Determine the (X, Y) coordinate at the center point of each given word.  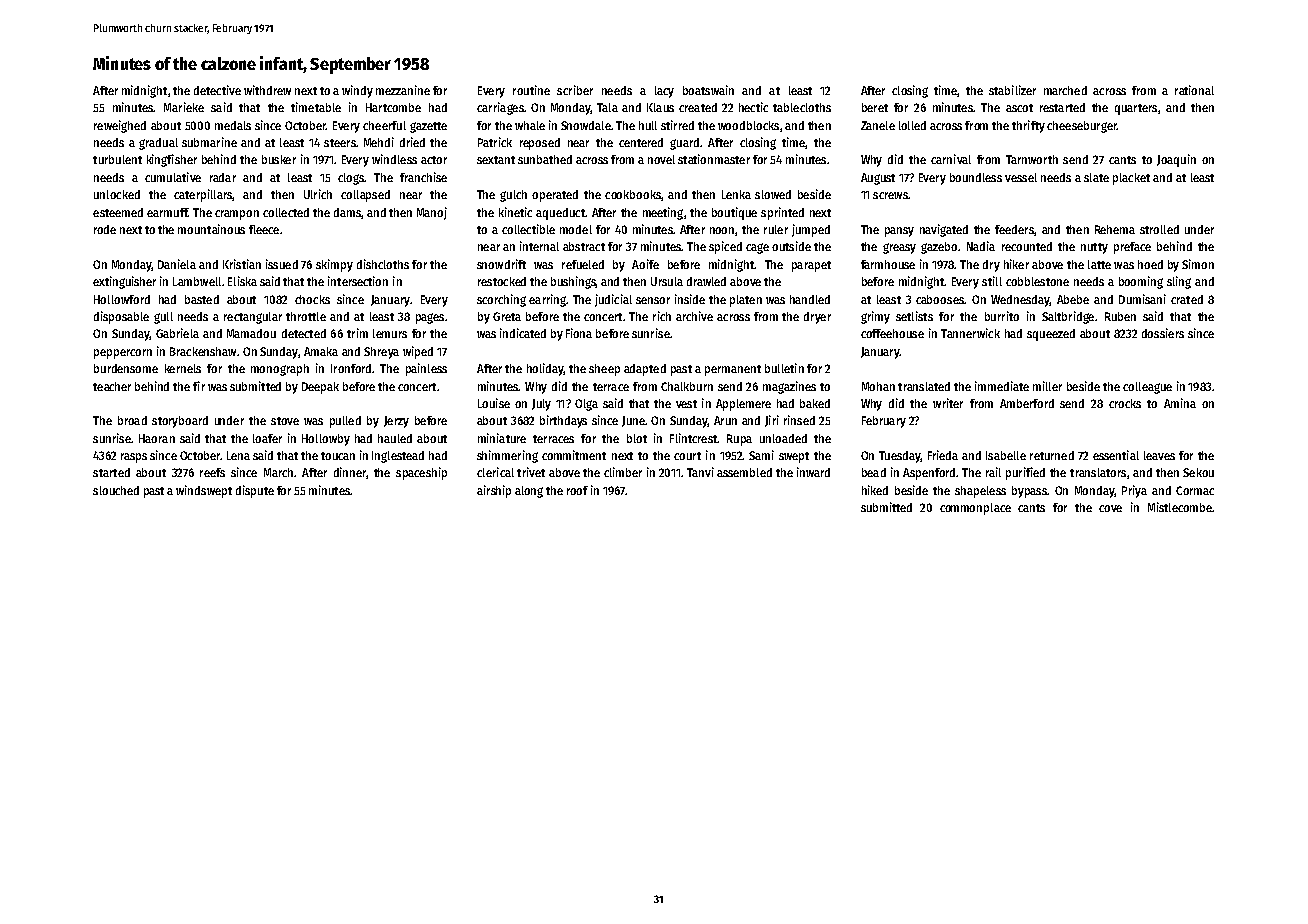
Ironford (351, 368)
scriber (575, 90)
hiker (1016, 264)
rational (1194, 90)
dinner (350, 472)
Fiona (579, 333)
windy (357, 91)
